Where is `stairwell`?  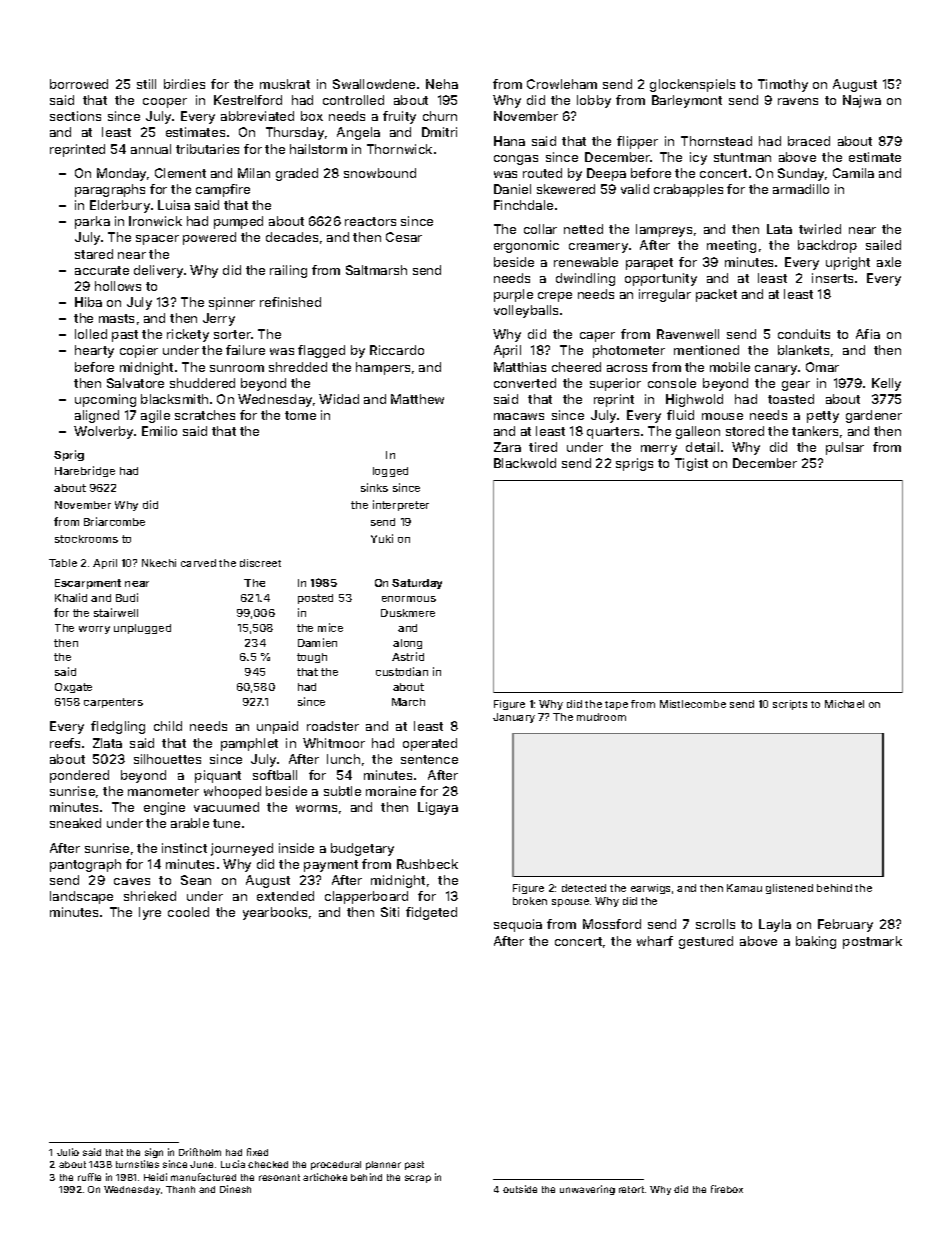
stairwell is located at coordinates (116, 612).
